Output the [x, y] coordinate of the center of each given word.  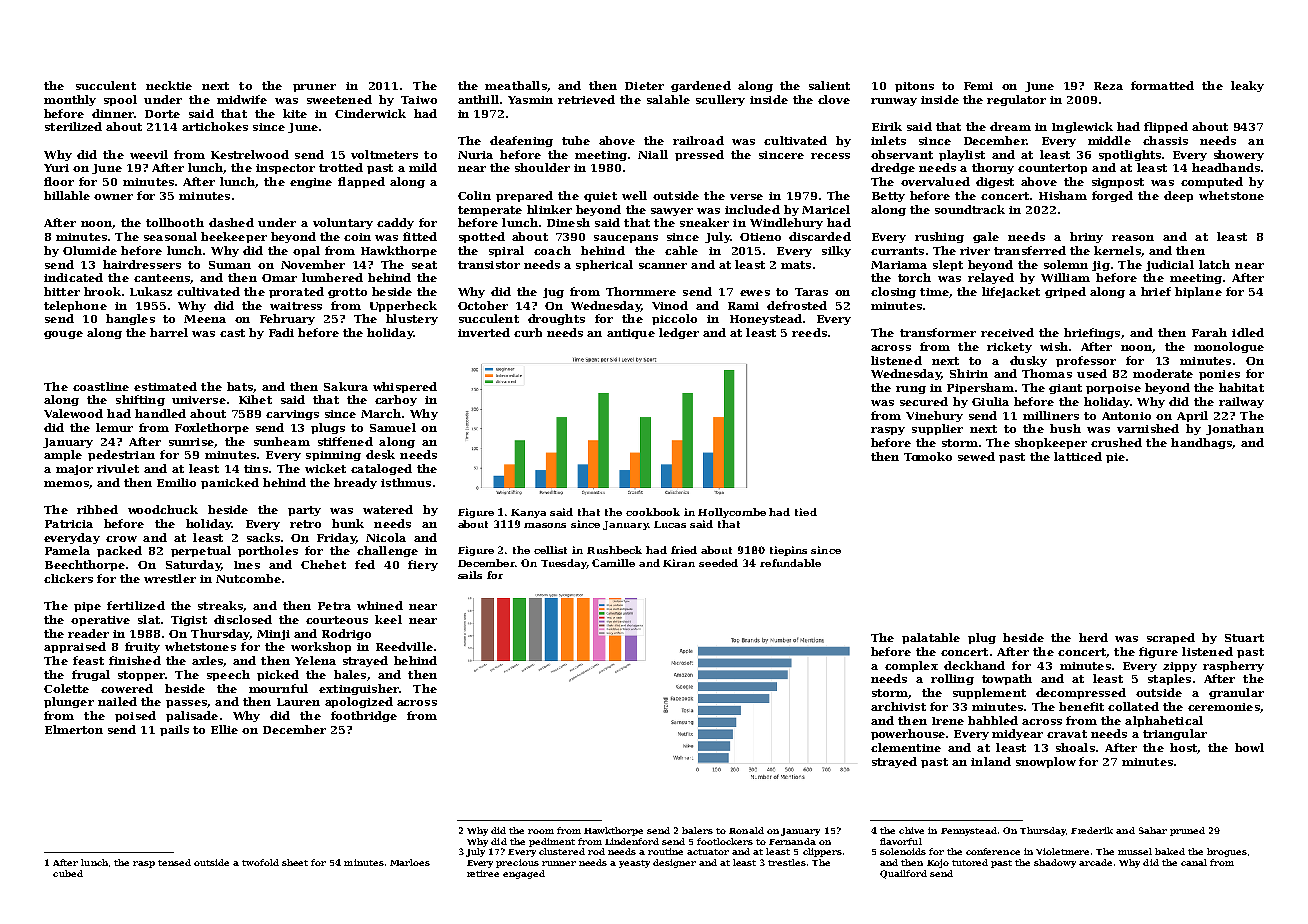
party [304, 511]
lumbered [332, 277]
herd [1093, 637]
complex [911, 666]
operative [100, 621]
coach [552, 250]
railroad [698, 140]
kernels [1117, 250]
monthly [70, 100]
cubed [68, 873]
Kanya [528, 513]
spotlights [1130, 155]
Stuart [1244, 638]
